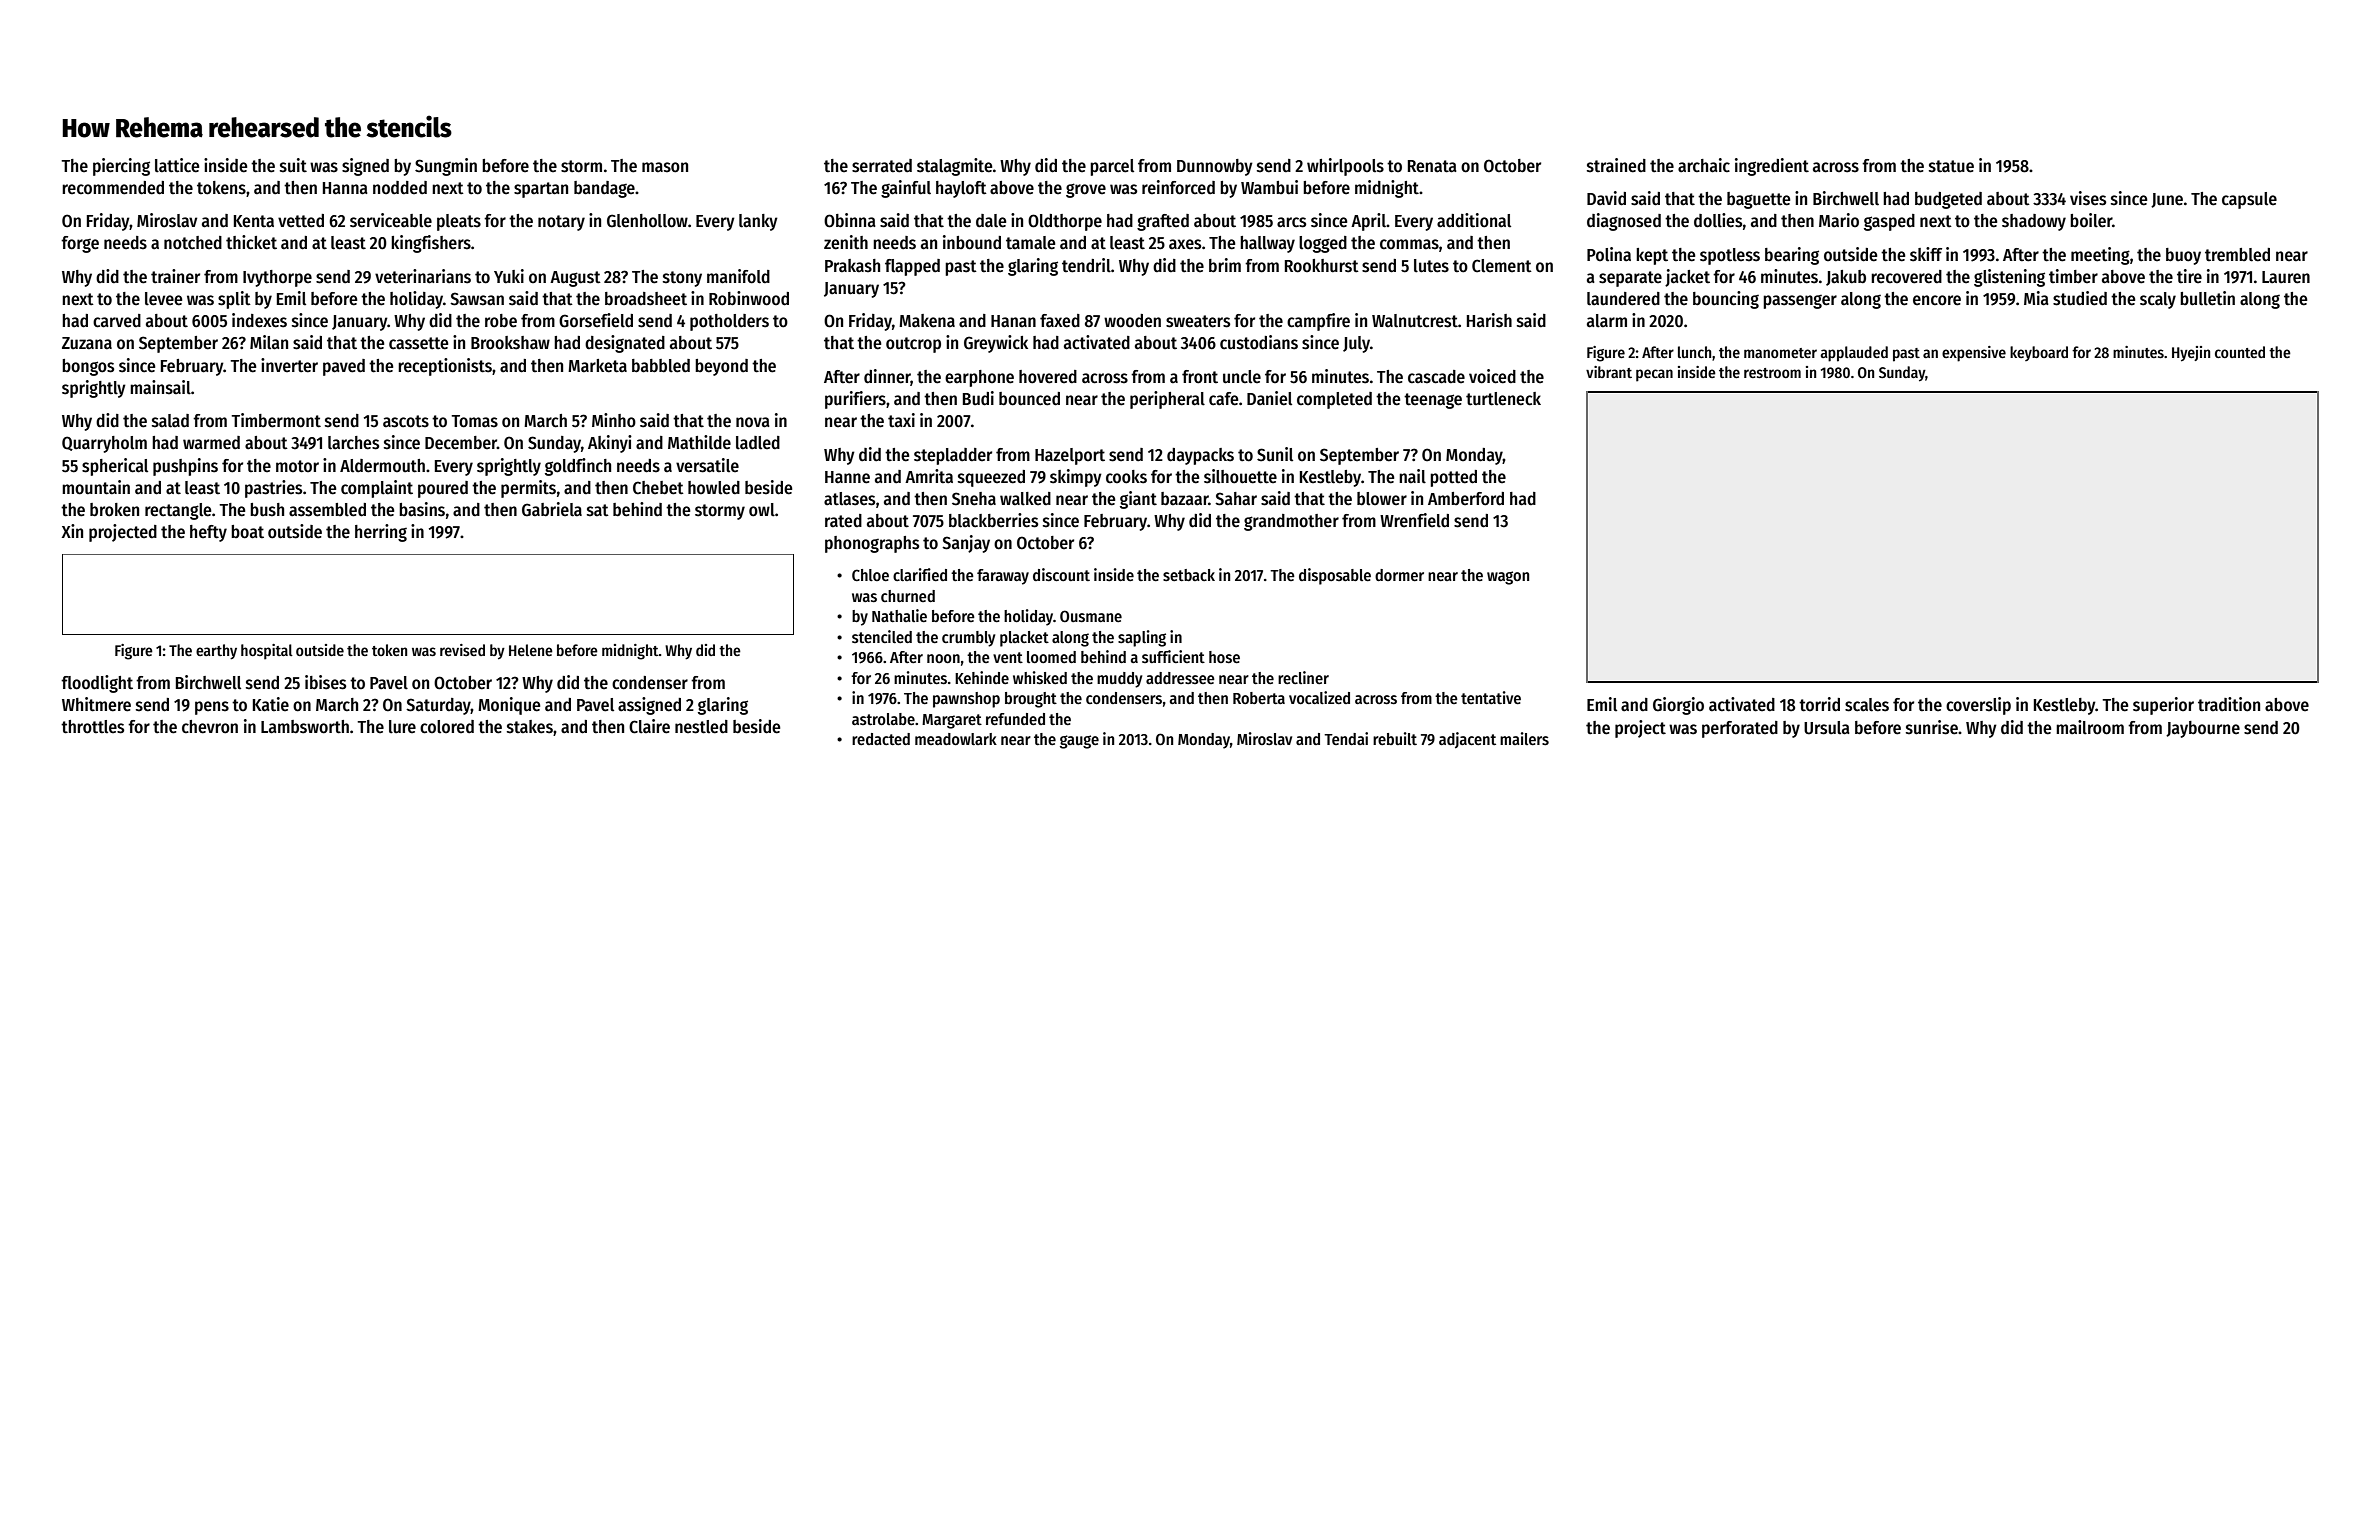 The width and height of the screenshot is (2380, 1540). Describe the element at coordinates (1048, 377) in the screenshot. I see `hovered` at that location.
